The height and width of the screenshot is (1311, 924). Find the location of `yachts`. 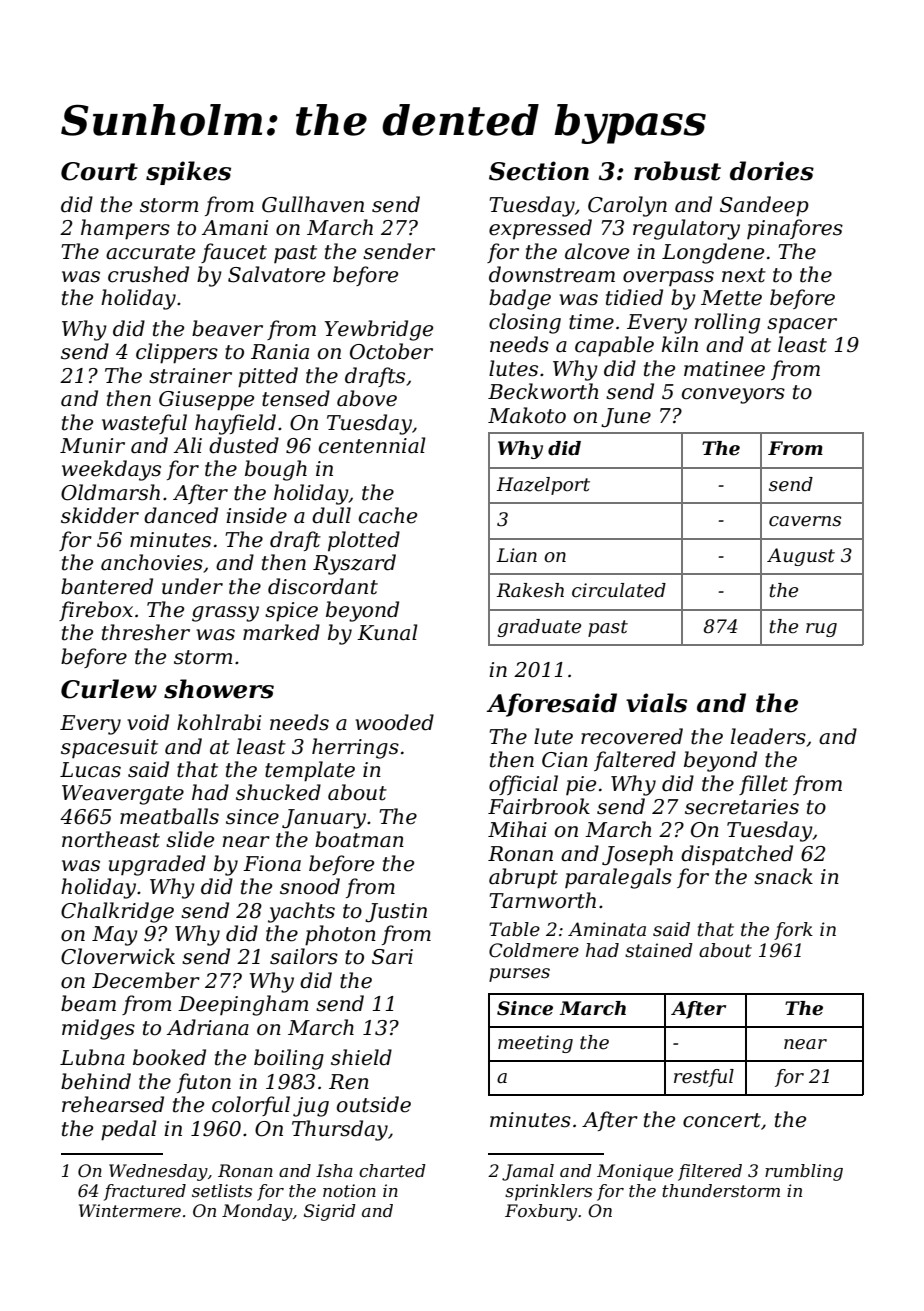

yachts is located at coordinates (301, 912).
